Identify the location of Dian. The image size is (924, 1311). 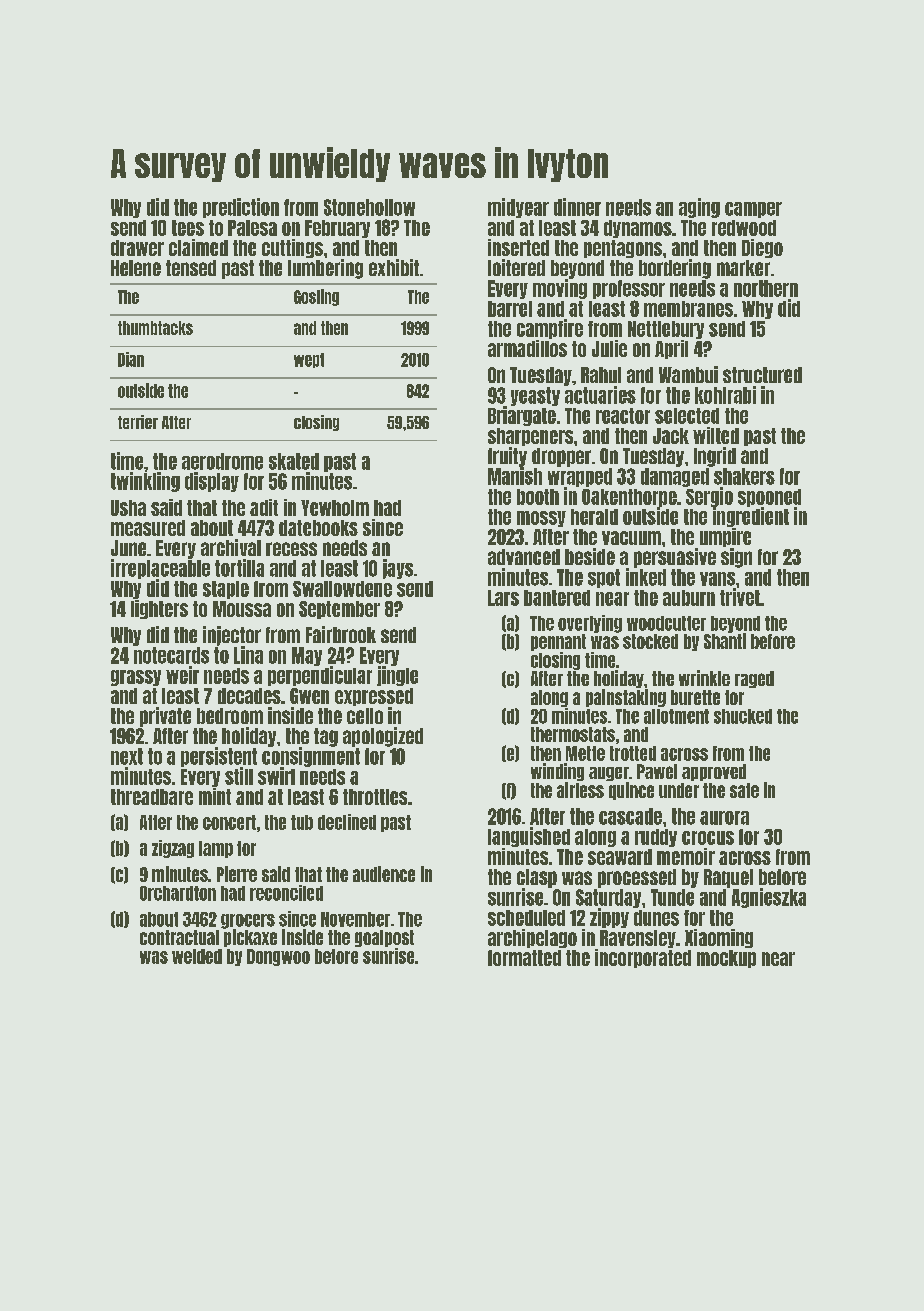
(131, 359).
